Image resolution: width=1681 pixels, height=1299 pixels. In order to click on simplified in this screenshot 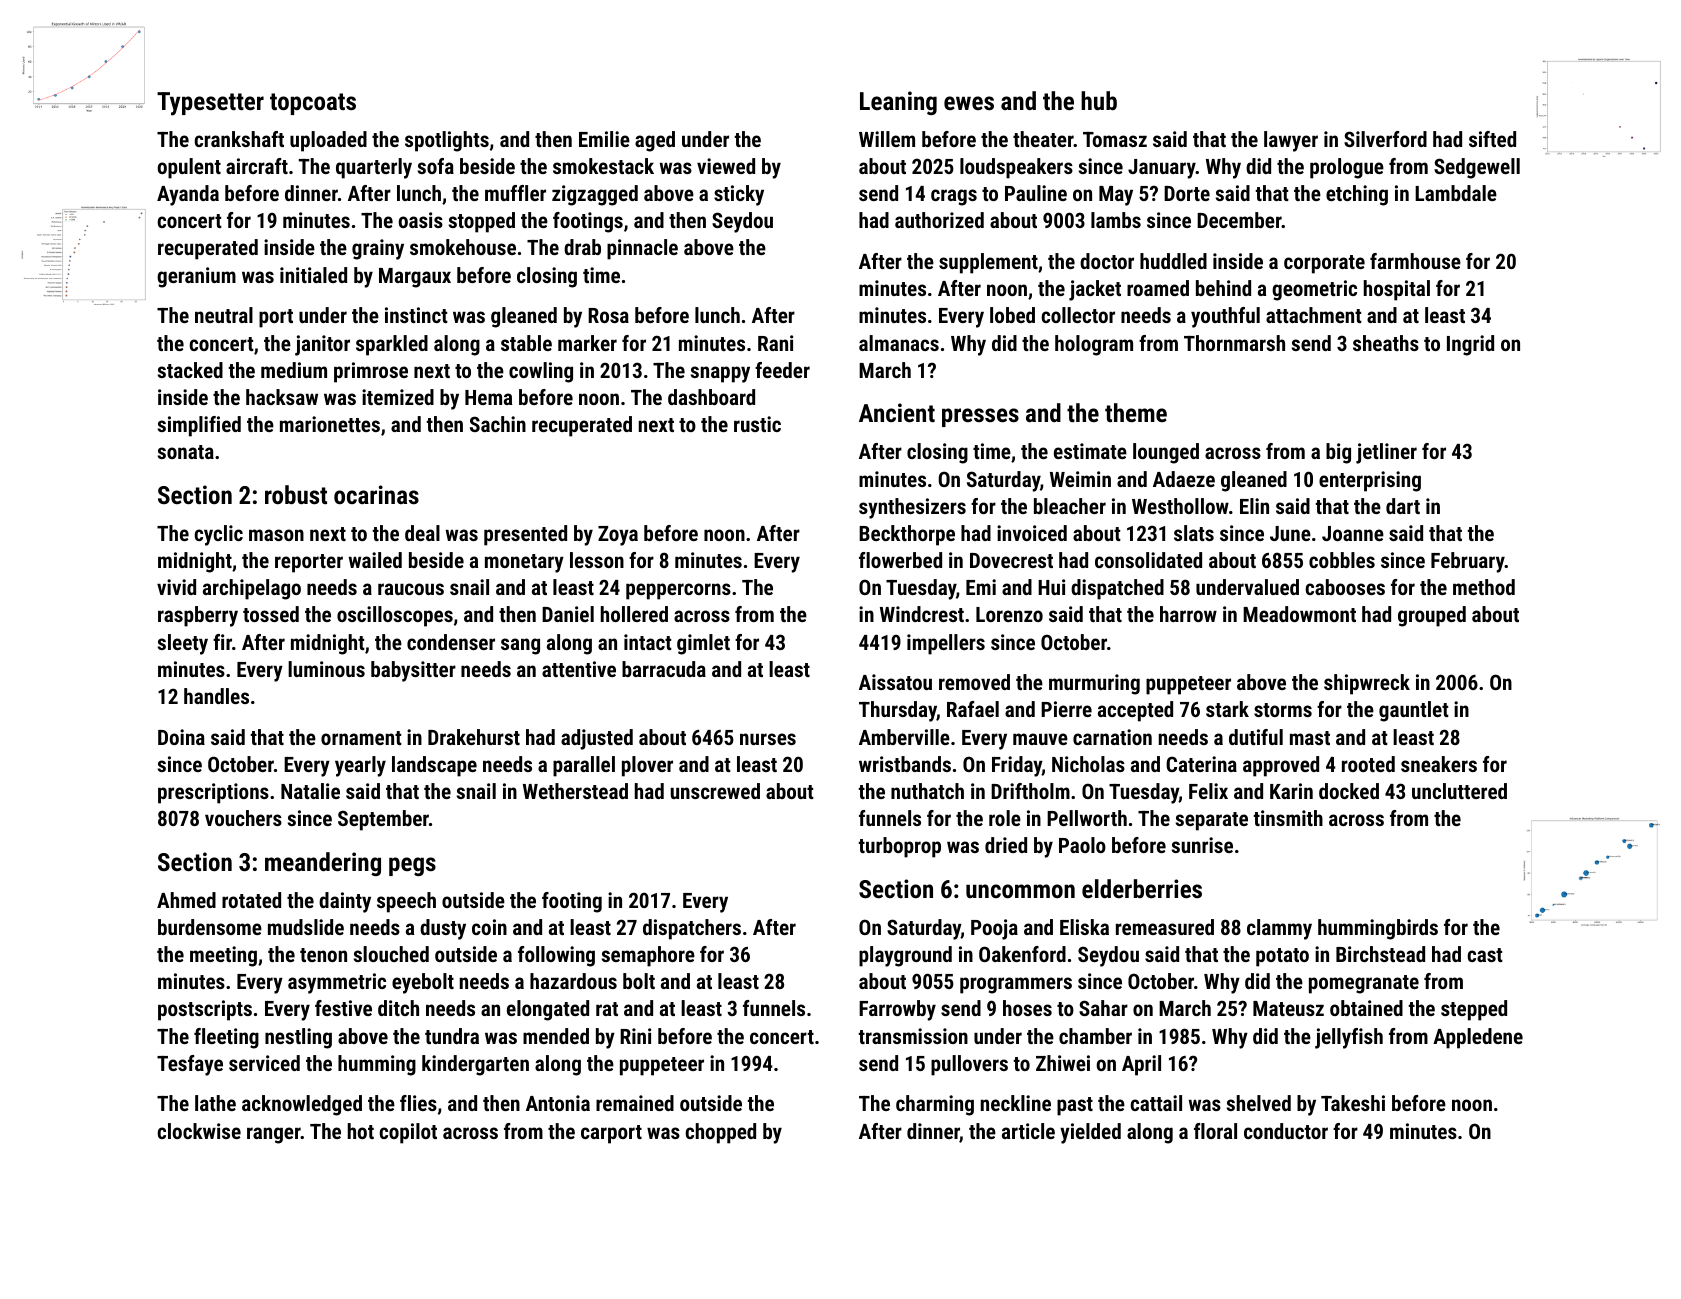, I will do `click(199, 426)`.
